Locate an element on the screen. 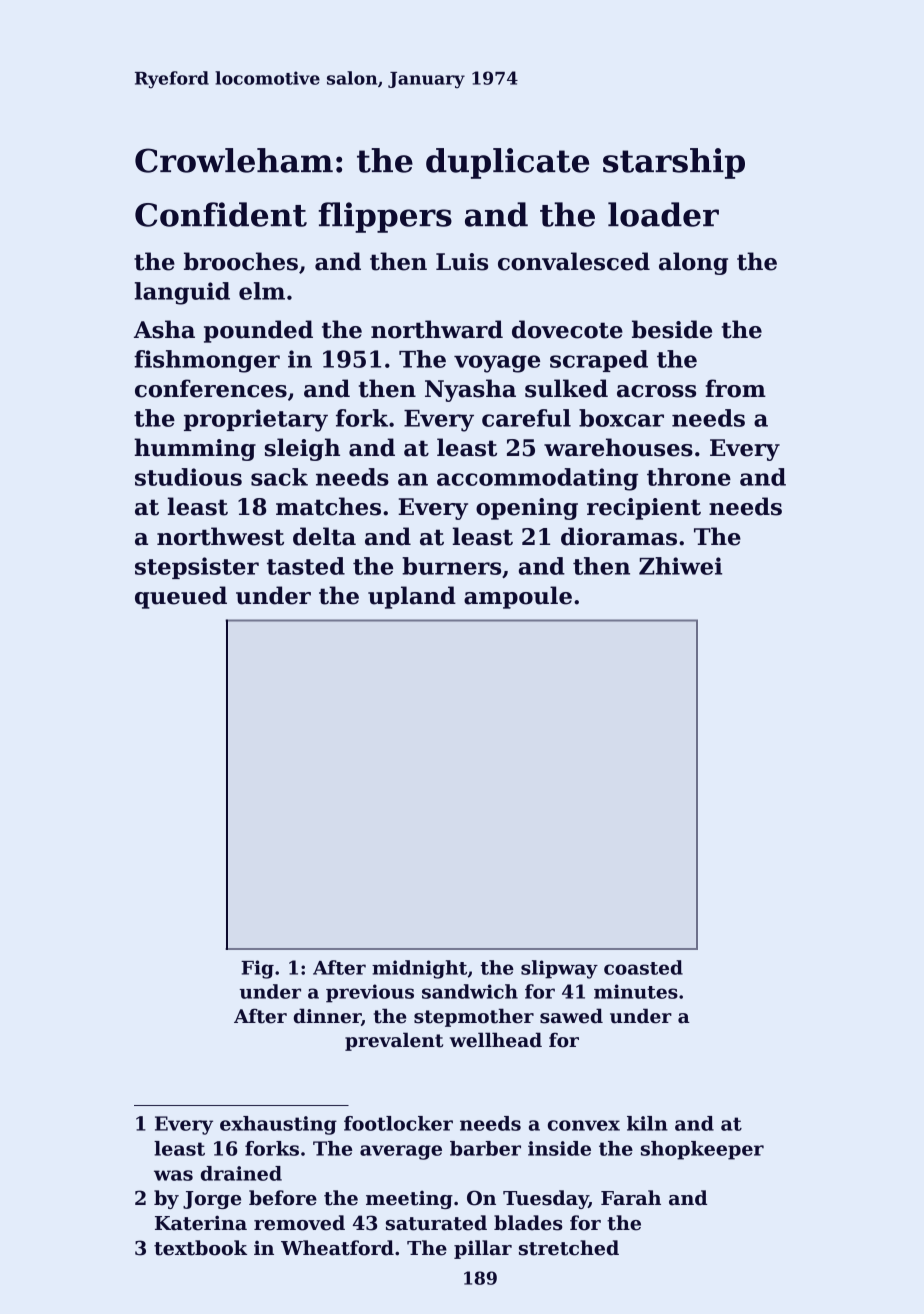  kiln is located at coordinates (647, 1123).
